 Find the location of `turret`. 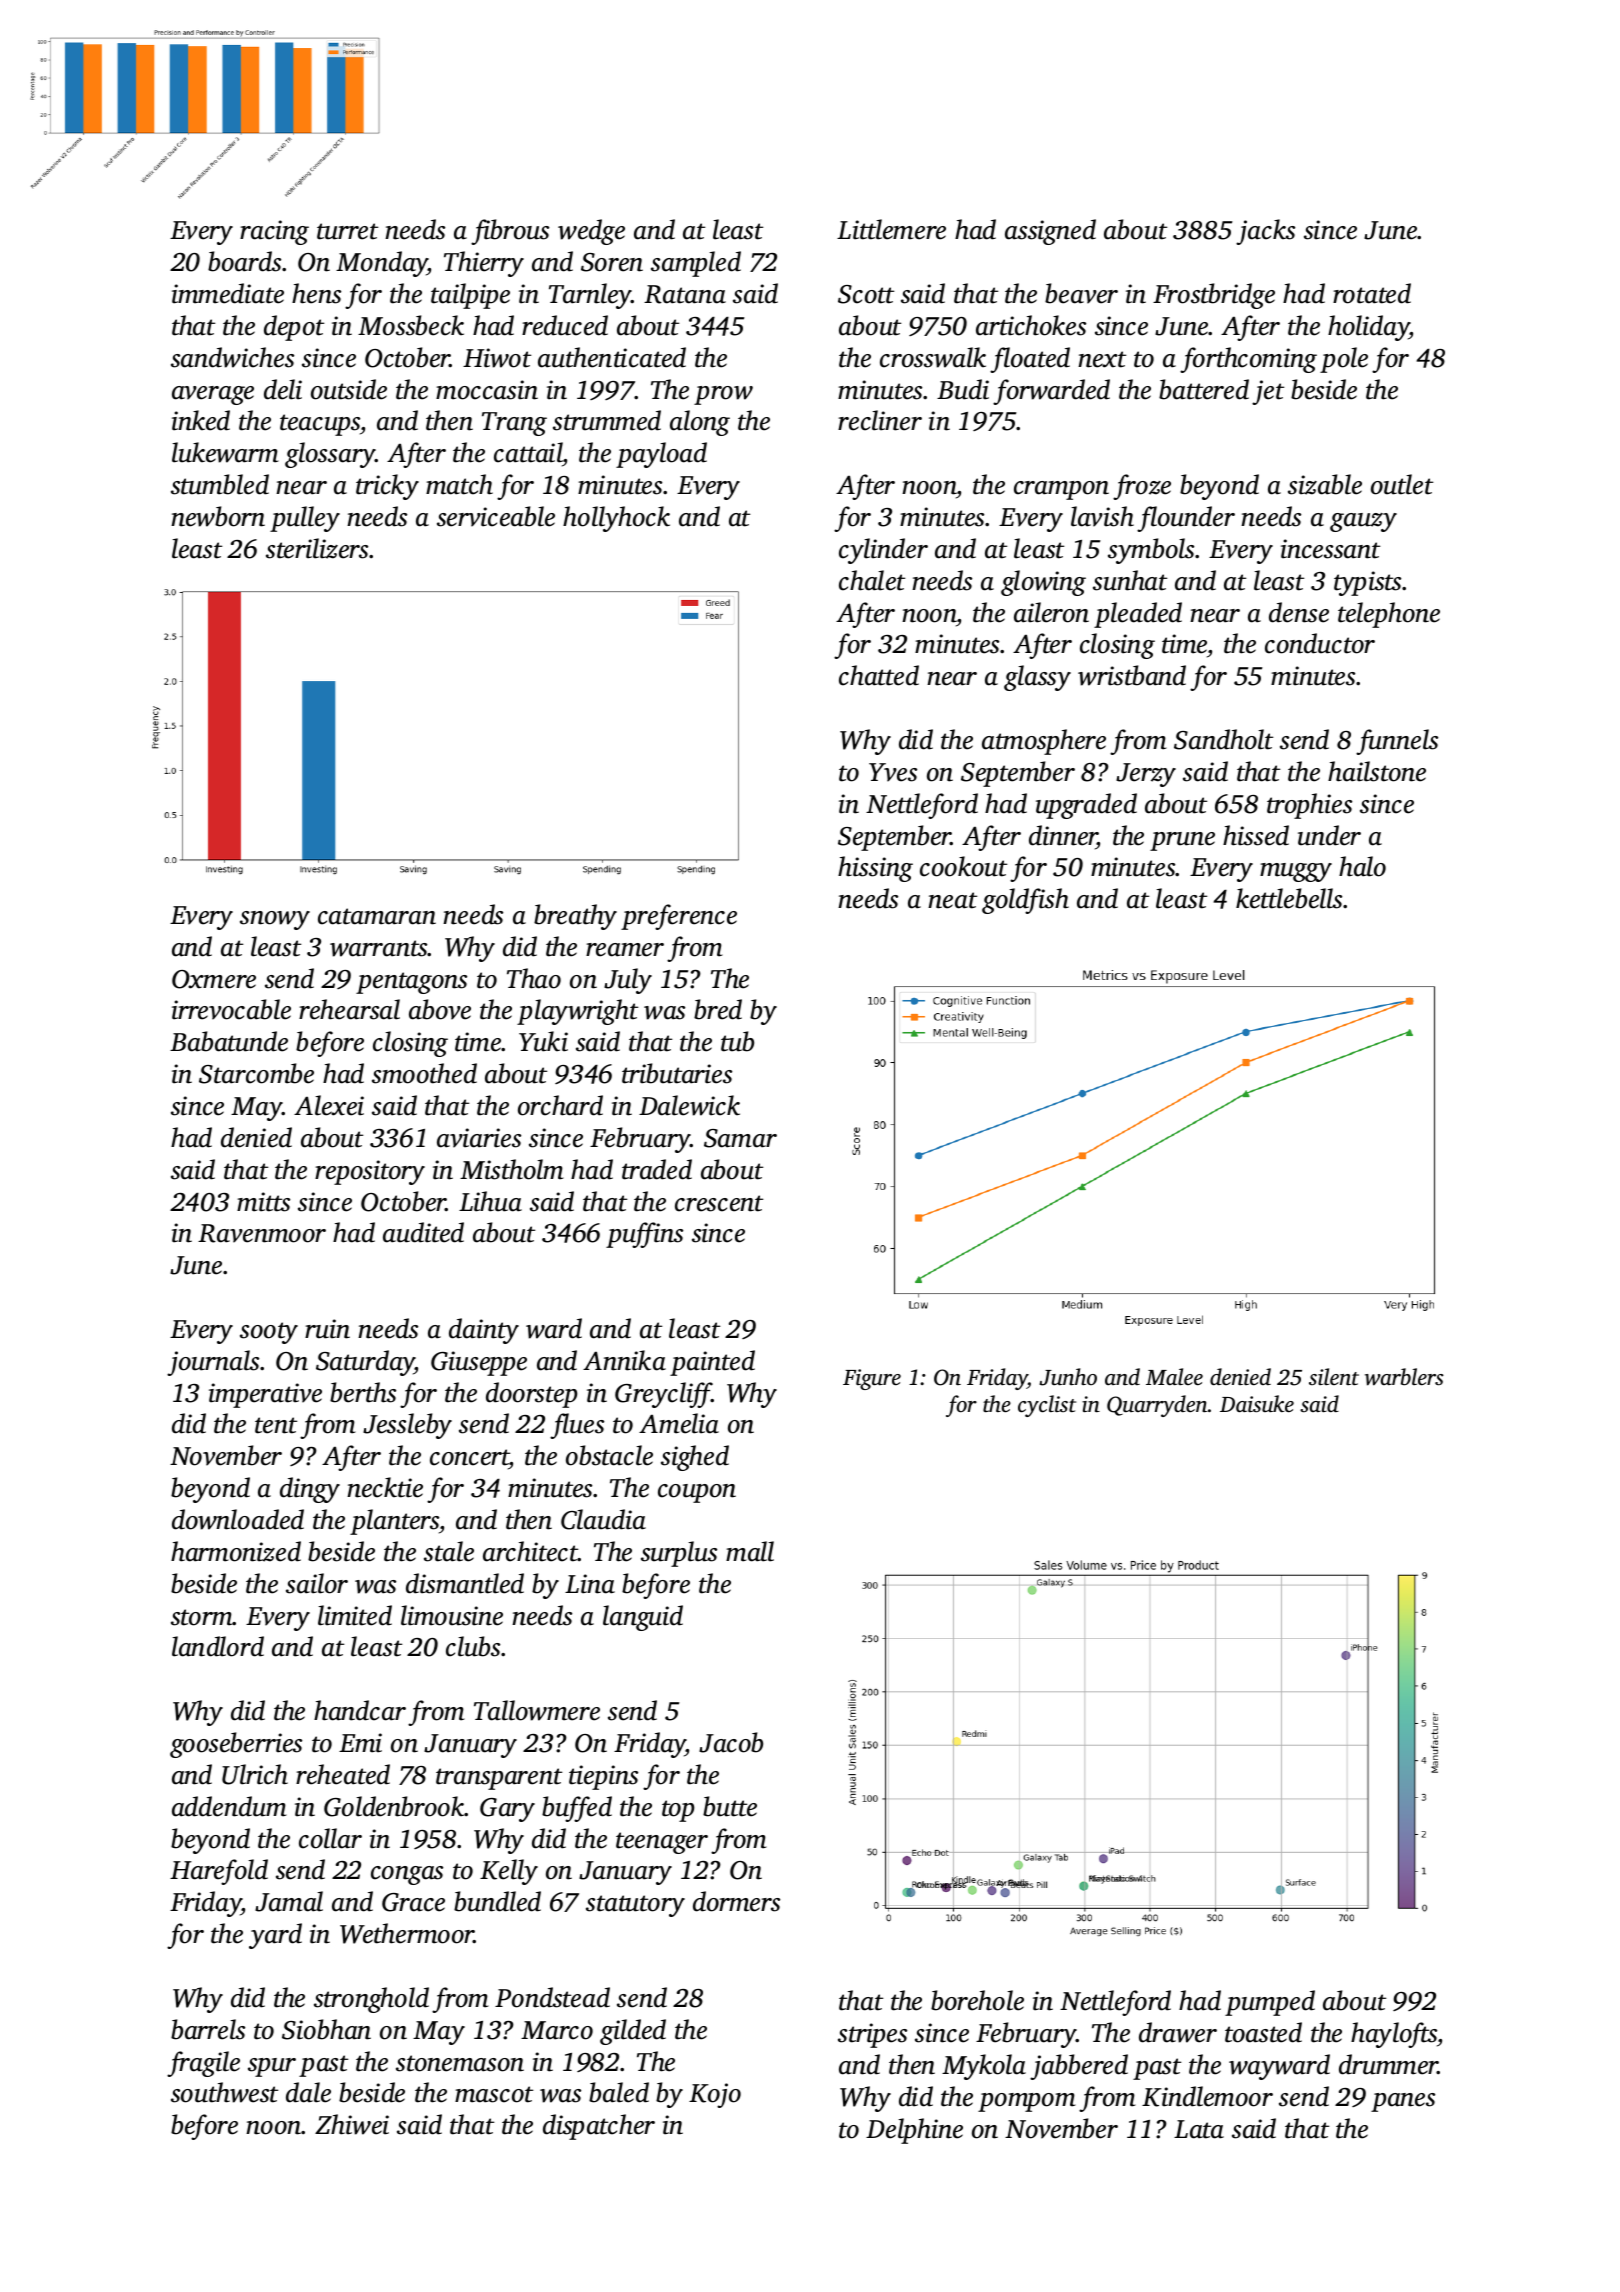

turret is located at coordinates (347, 231).
